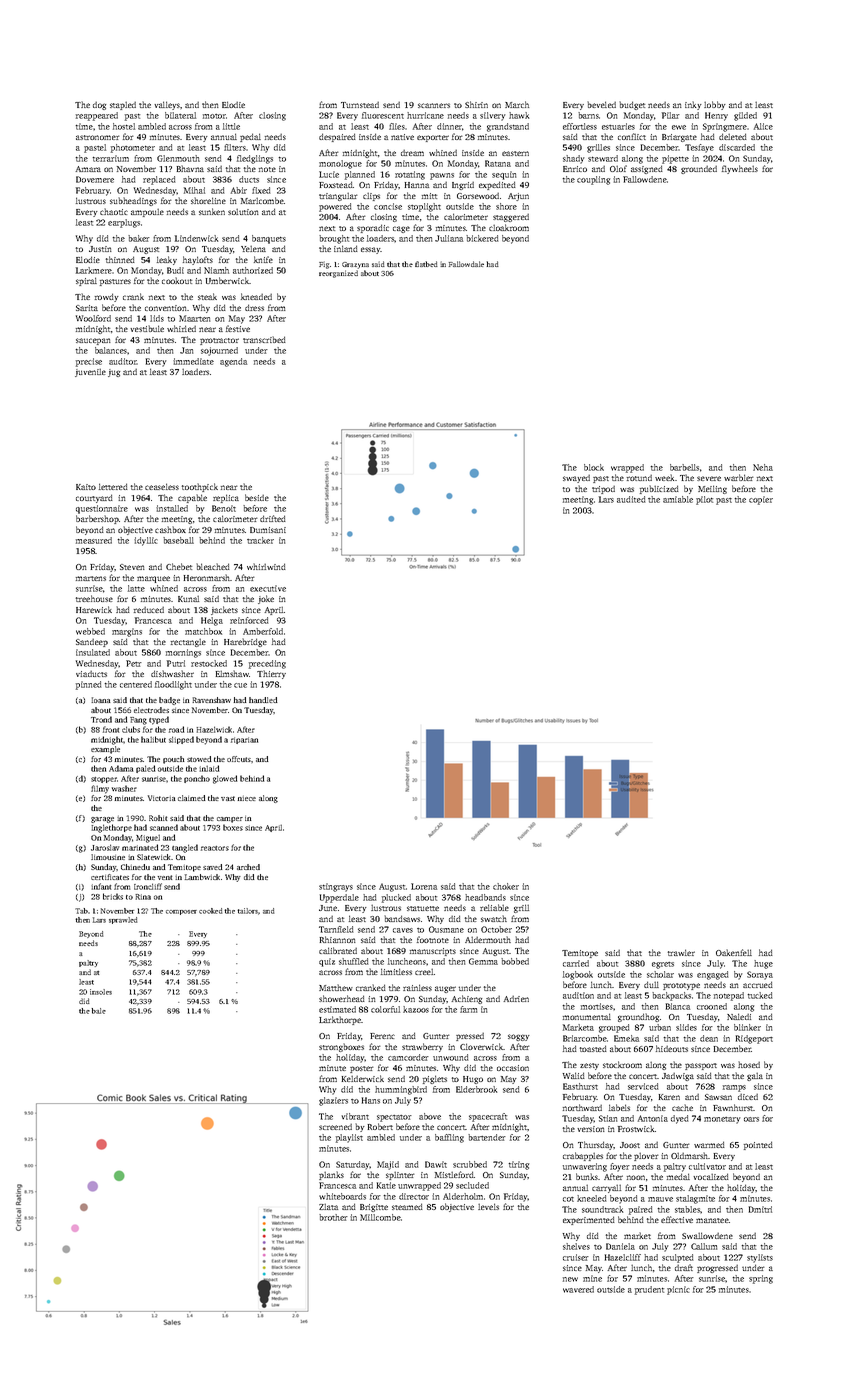 The width and height of the page is (849, 1400). What do you see at coordinates (506, 886) in the page?
I see `choker` at bounding box center [506, 886].
